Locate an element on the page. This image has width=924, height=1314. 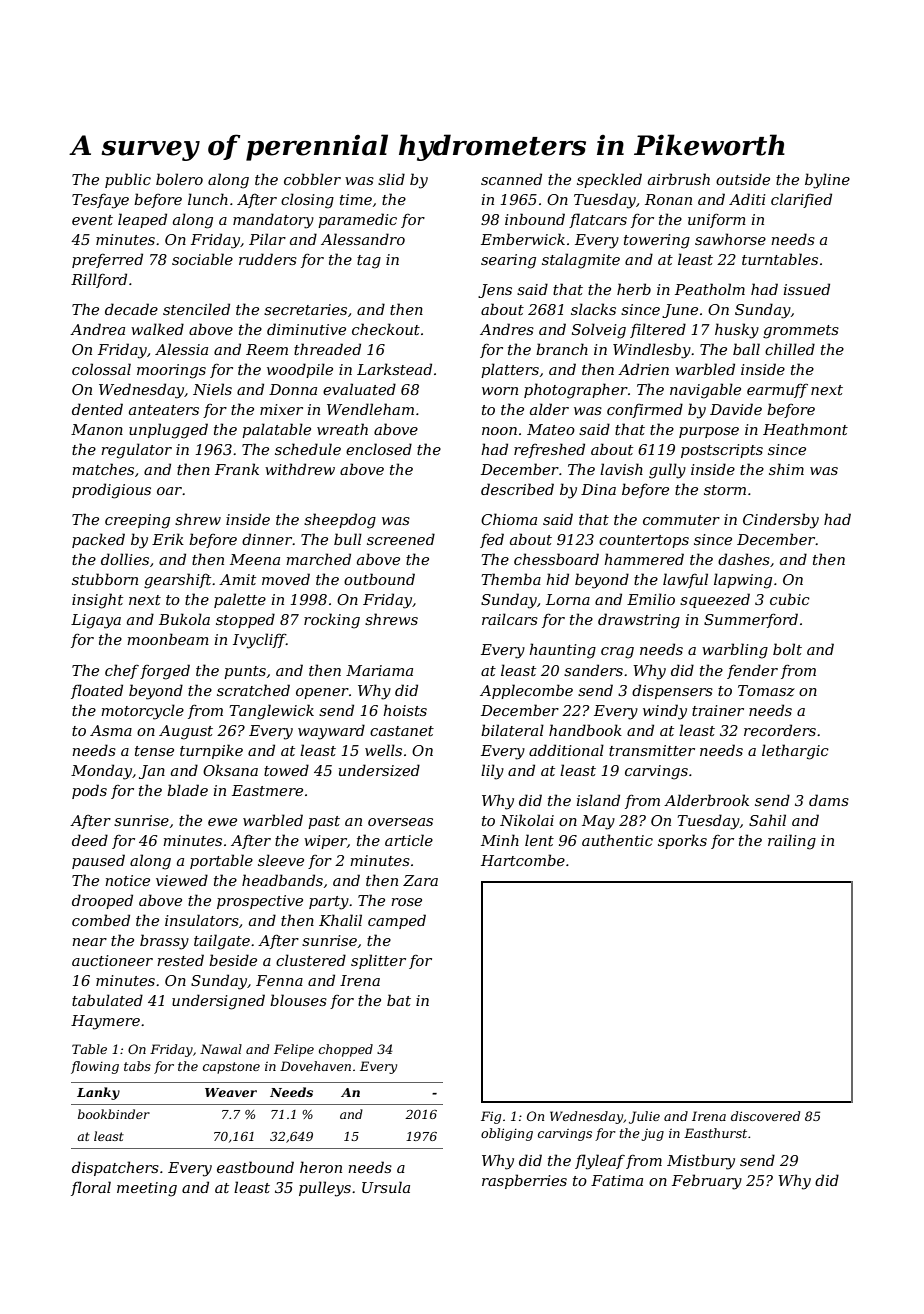
gully is located at coordinates (667, 471).
